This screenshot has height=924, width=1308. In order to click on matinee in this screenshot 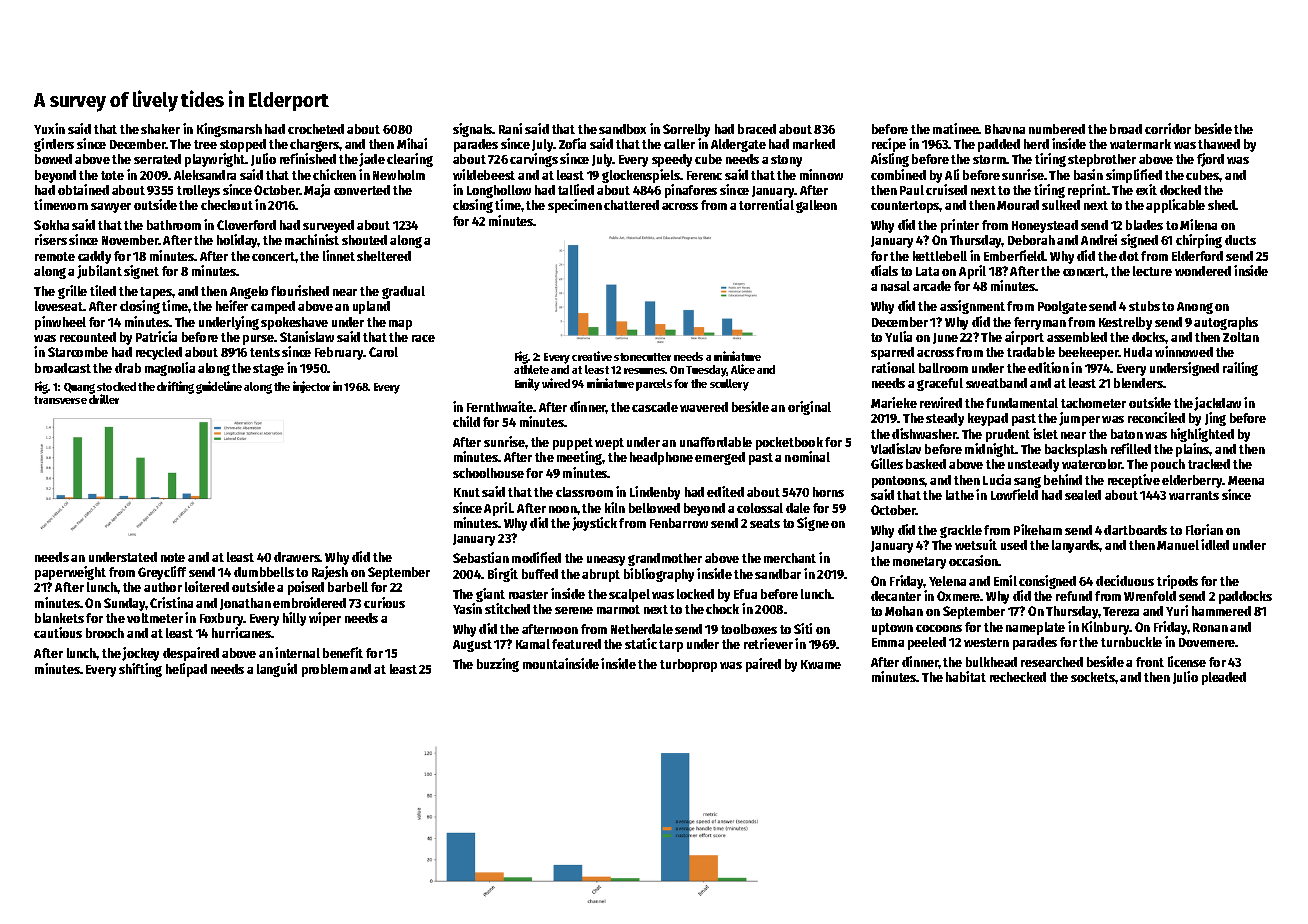, I will do `click(956, 128)`.
